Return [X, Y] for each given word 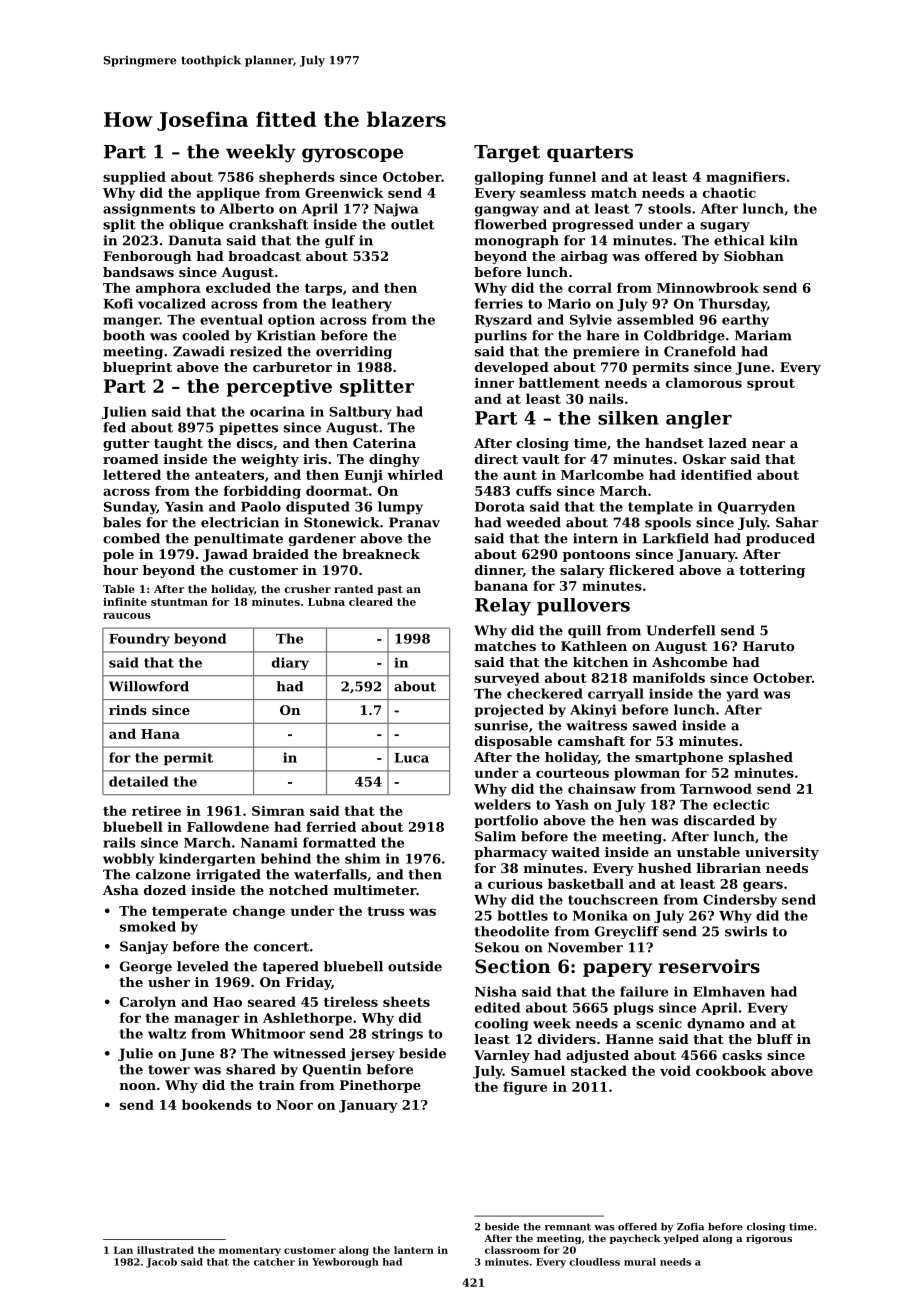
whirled [415, 474]
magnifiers [745, 178]
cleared [371, 601]
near [768, 444]
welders [502, 804]
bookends [217, 1104]
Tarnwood [716, 788]
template [660, 508]
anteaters [229, 475]
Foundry [139, 640]
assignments [149, 210]
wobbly [128, 859]
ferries [499, 303]
